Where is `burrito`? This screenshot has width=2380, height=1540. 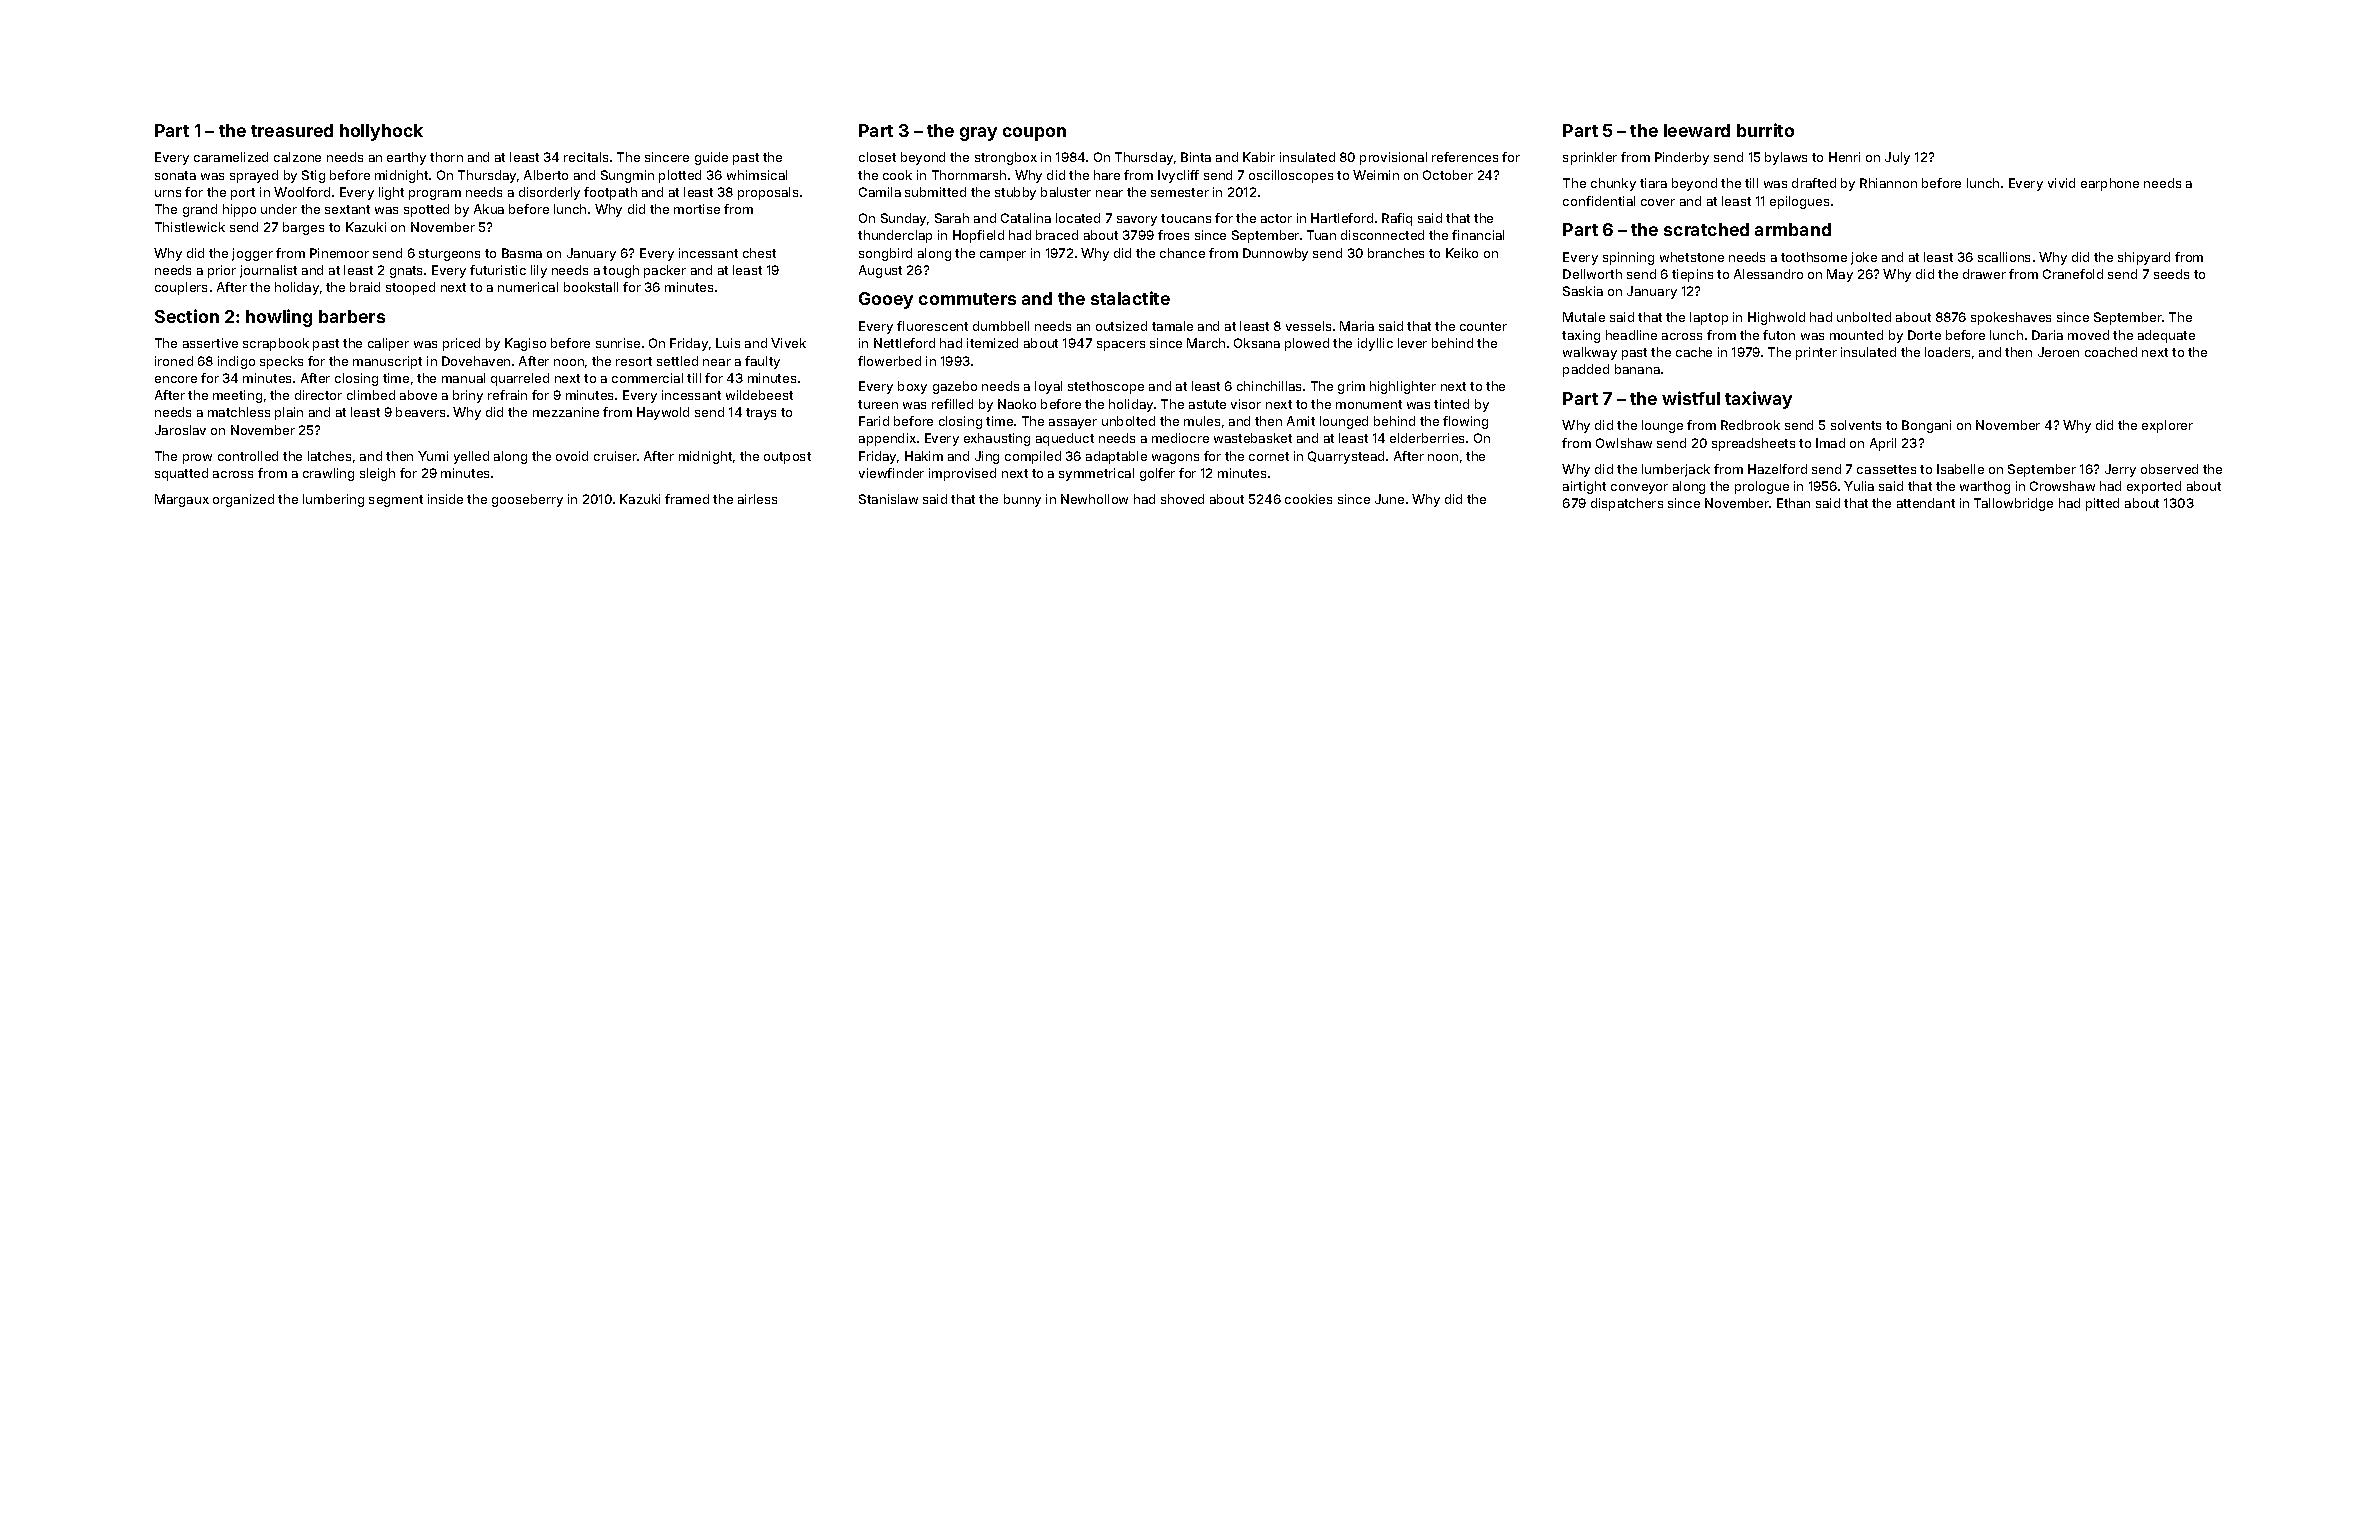
burrito is located at coordinates (1765, 130).
